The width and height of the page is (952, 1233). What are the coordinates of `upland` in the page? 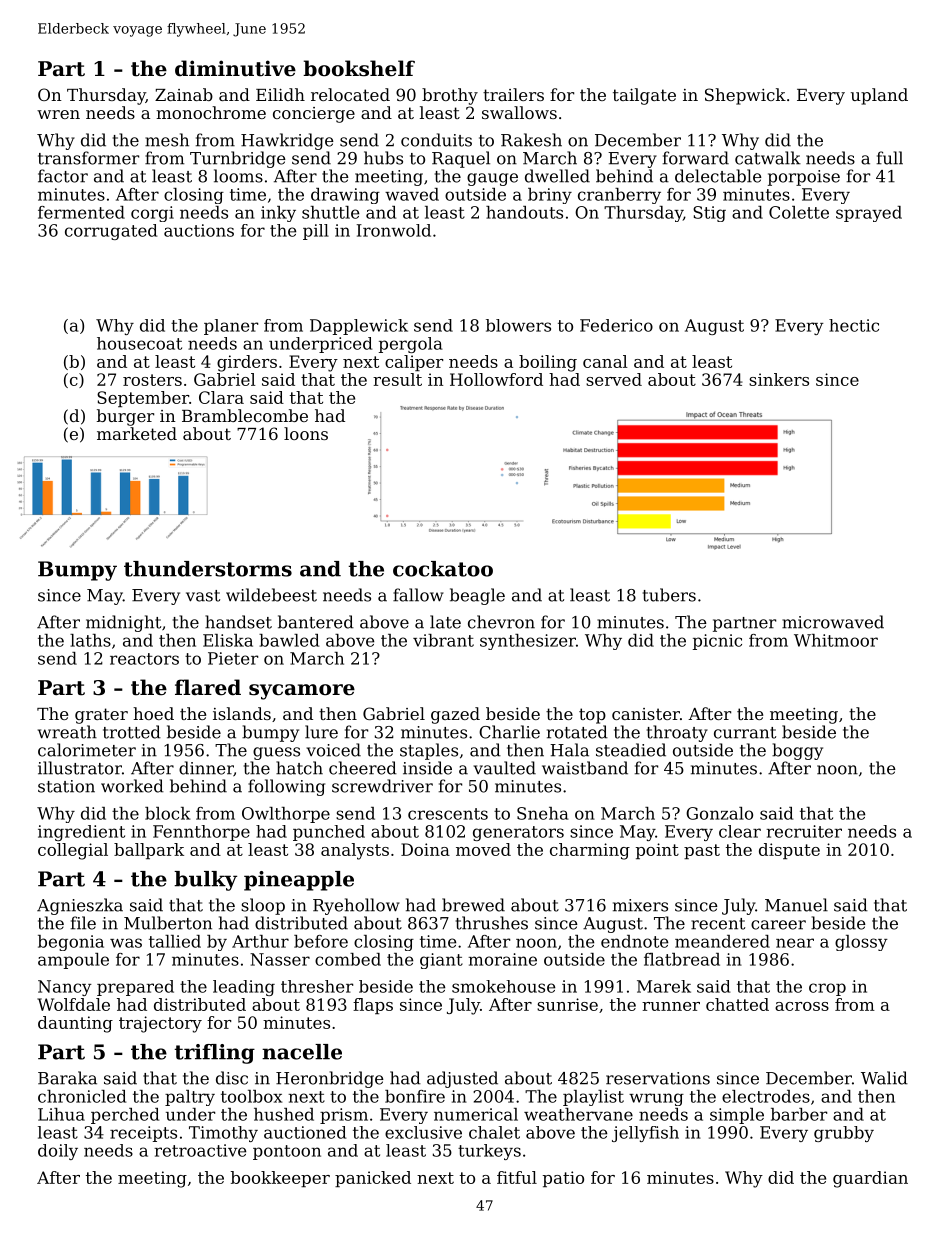 It's located at (879, 96).
